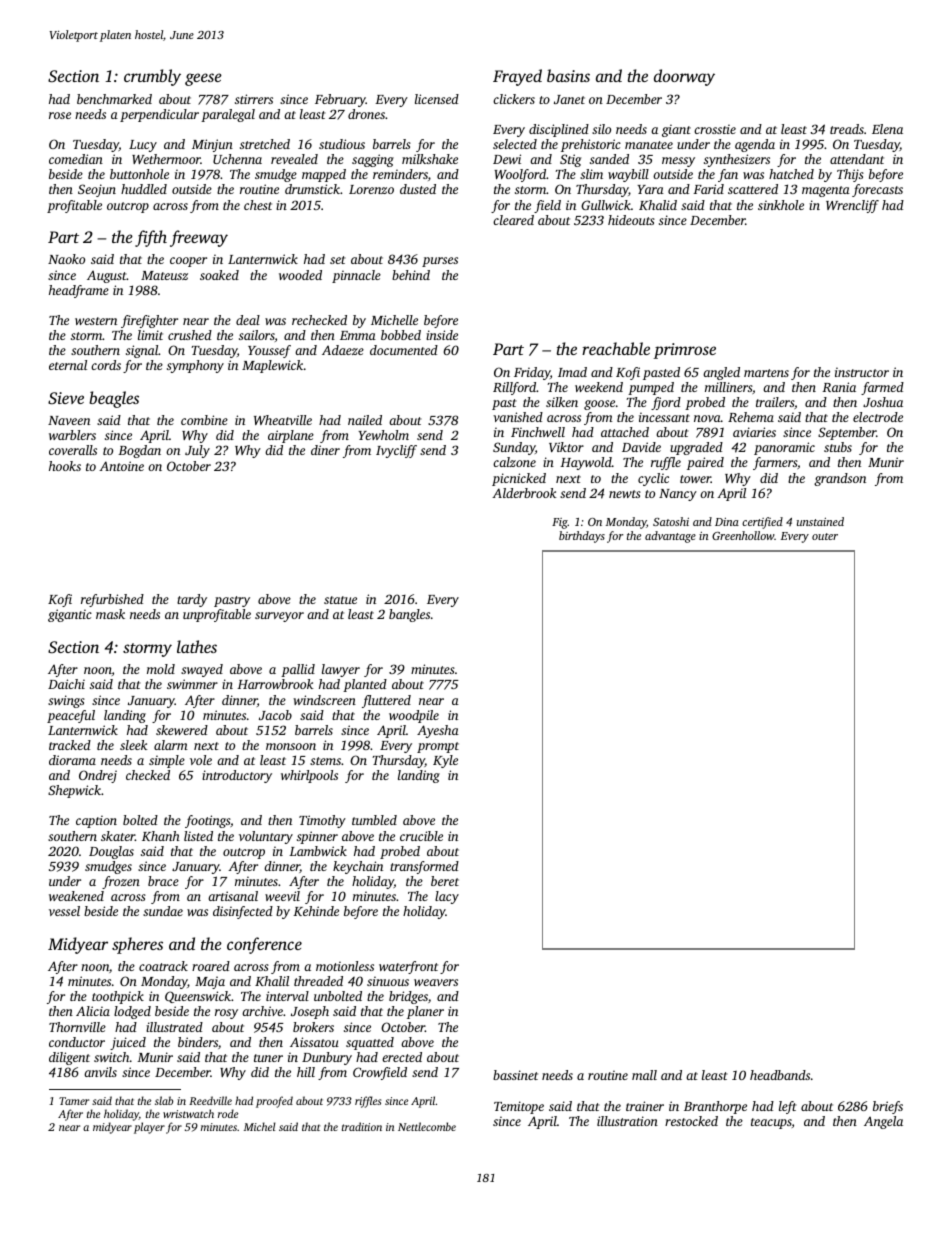 The width and height of the screenshot is (952, 1233). Describe the element at coordinates (149, 1128) in the screenshot. I see `player` at that location.
